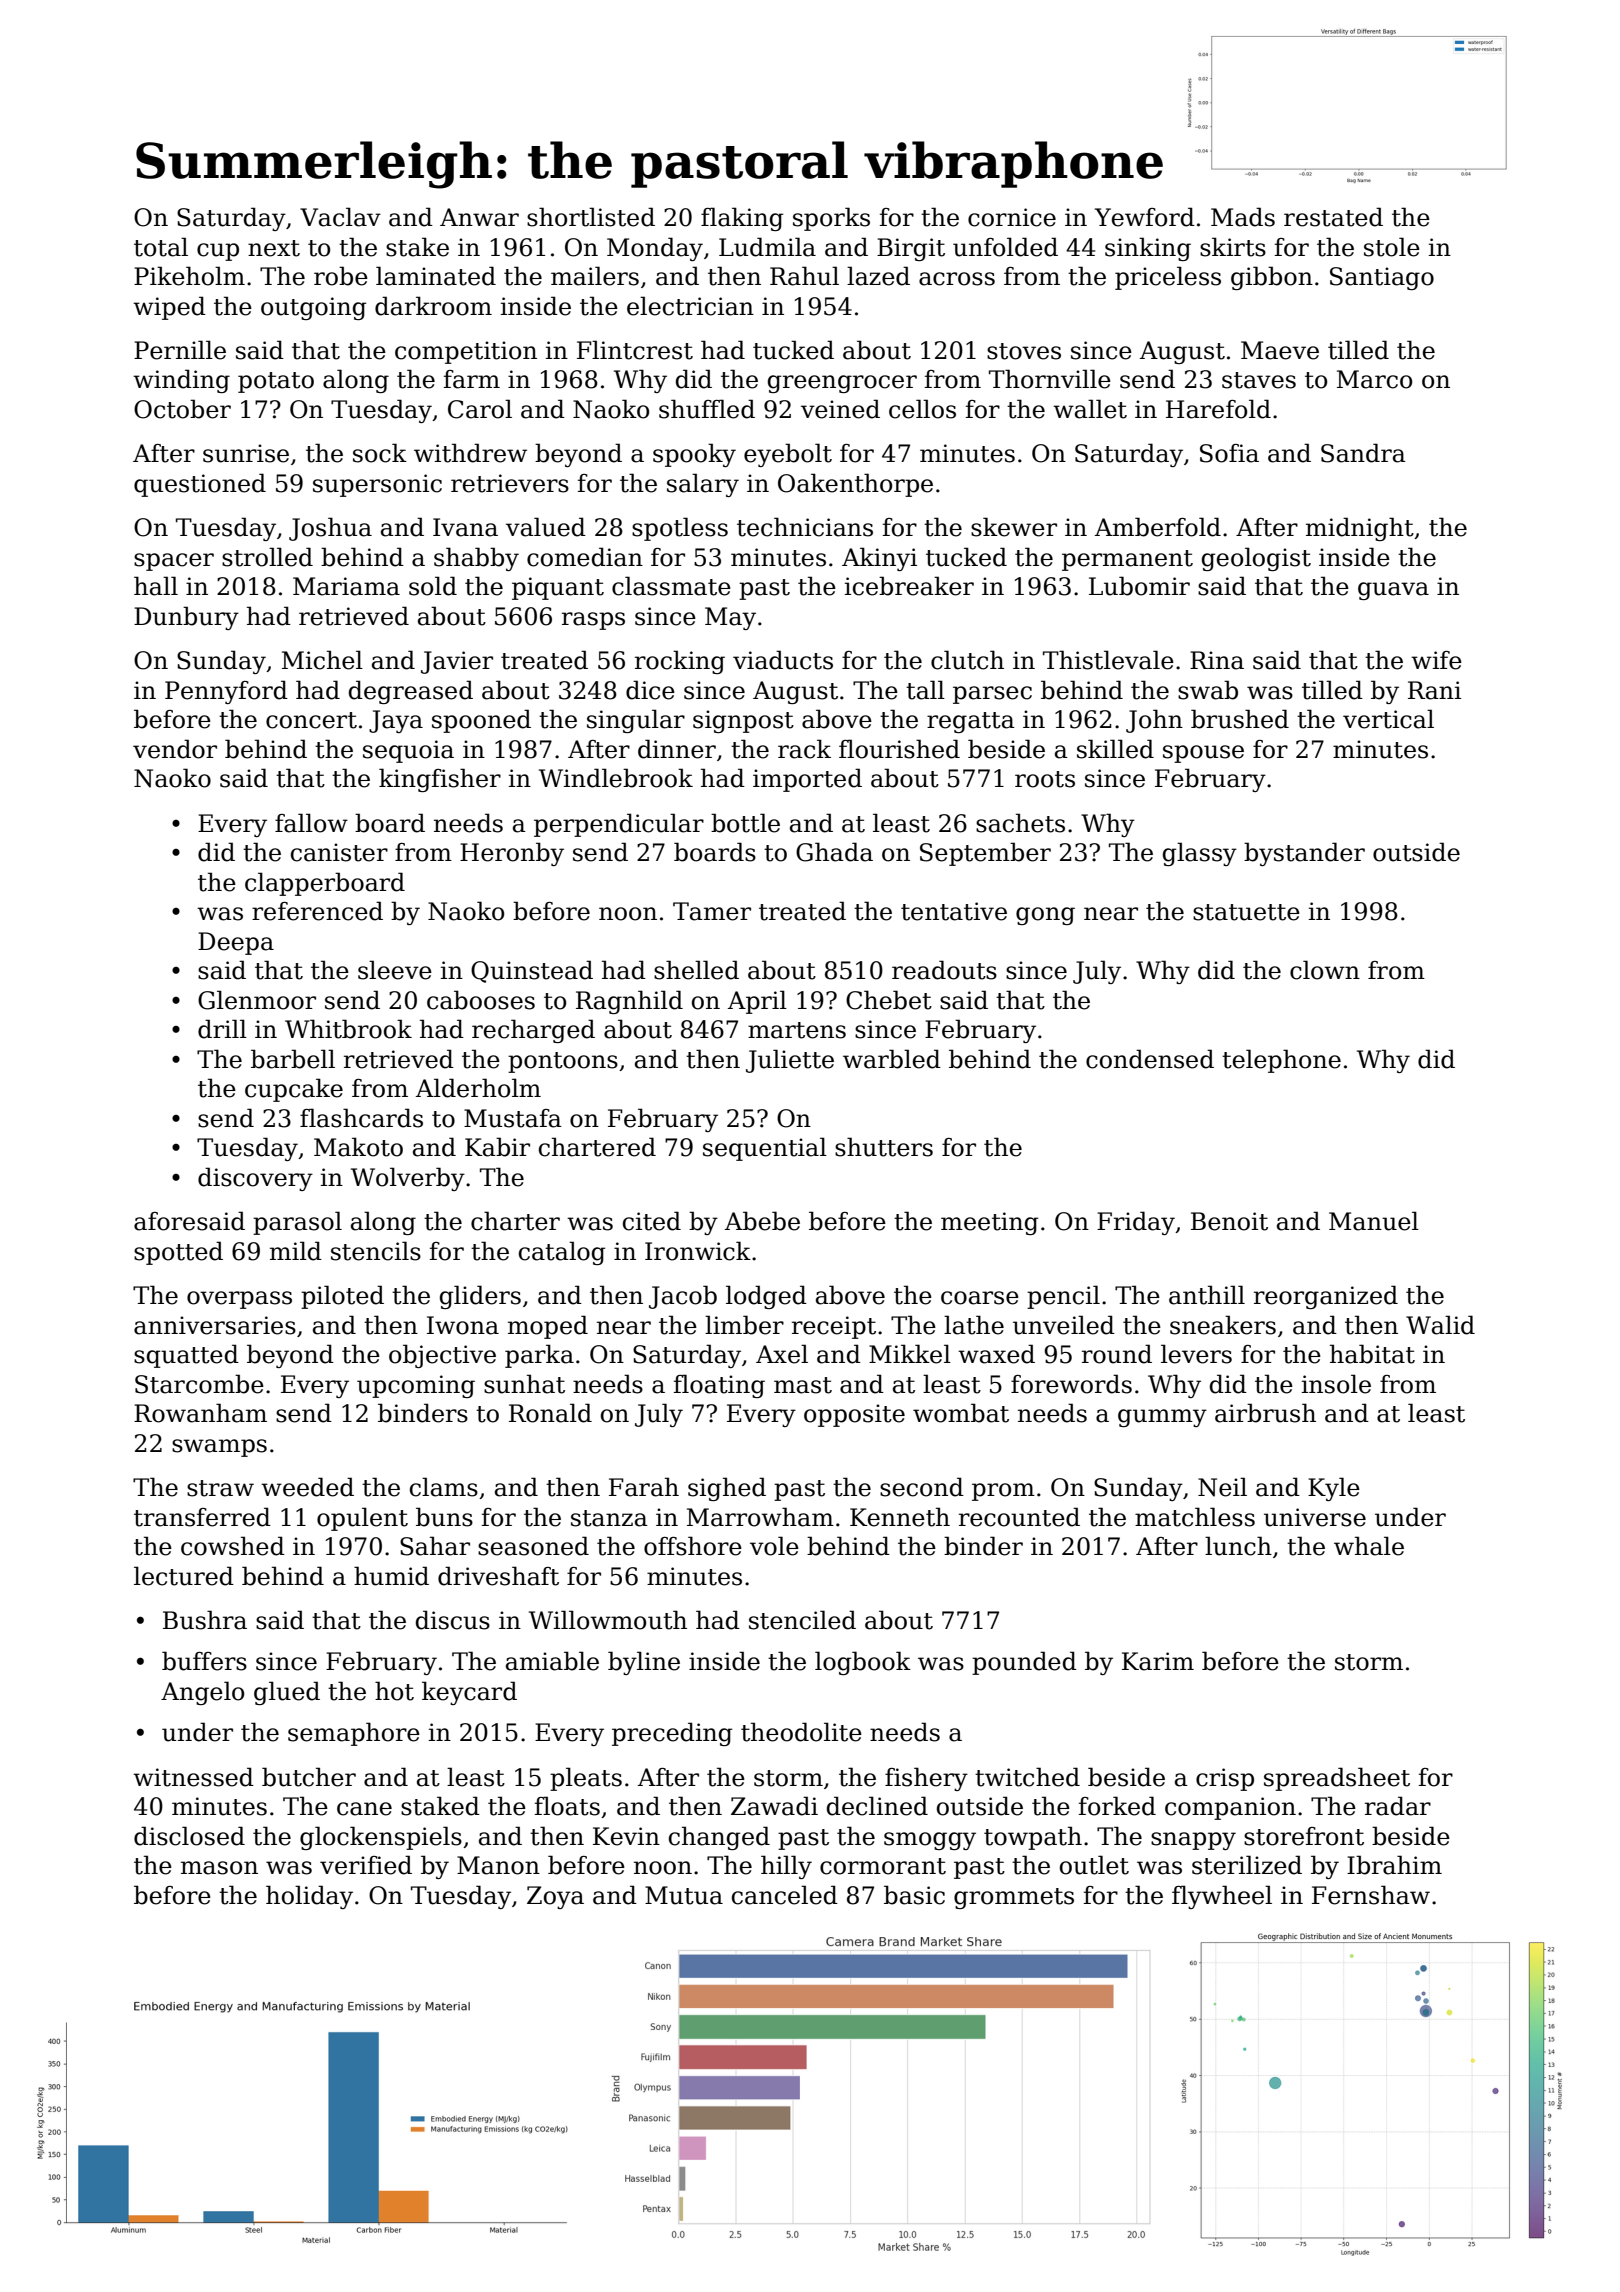 Image resolution: width=1620 pixels, height=2292 pixels. What do you see at coordinates (1382, 278) in the image?
I see `Santiago` at bounding box center [1382, 278].
